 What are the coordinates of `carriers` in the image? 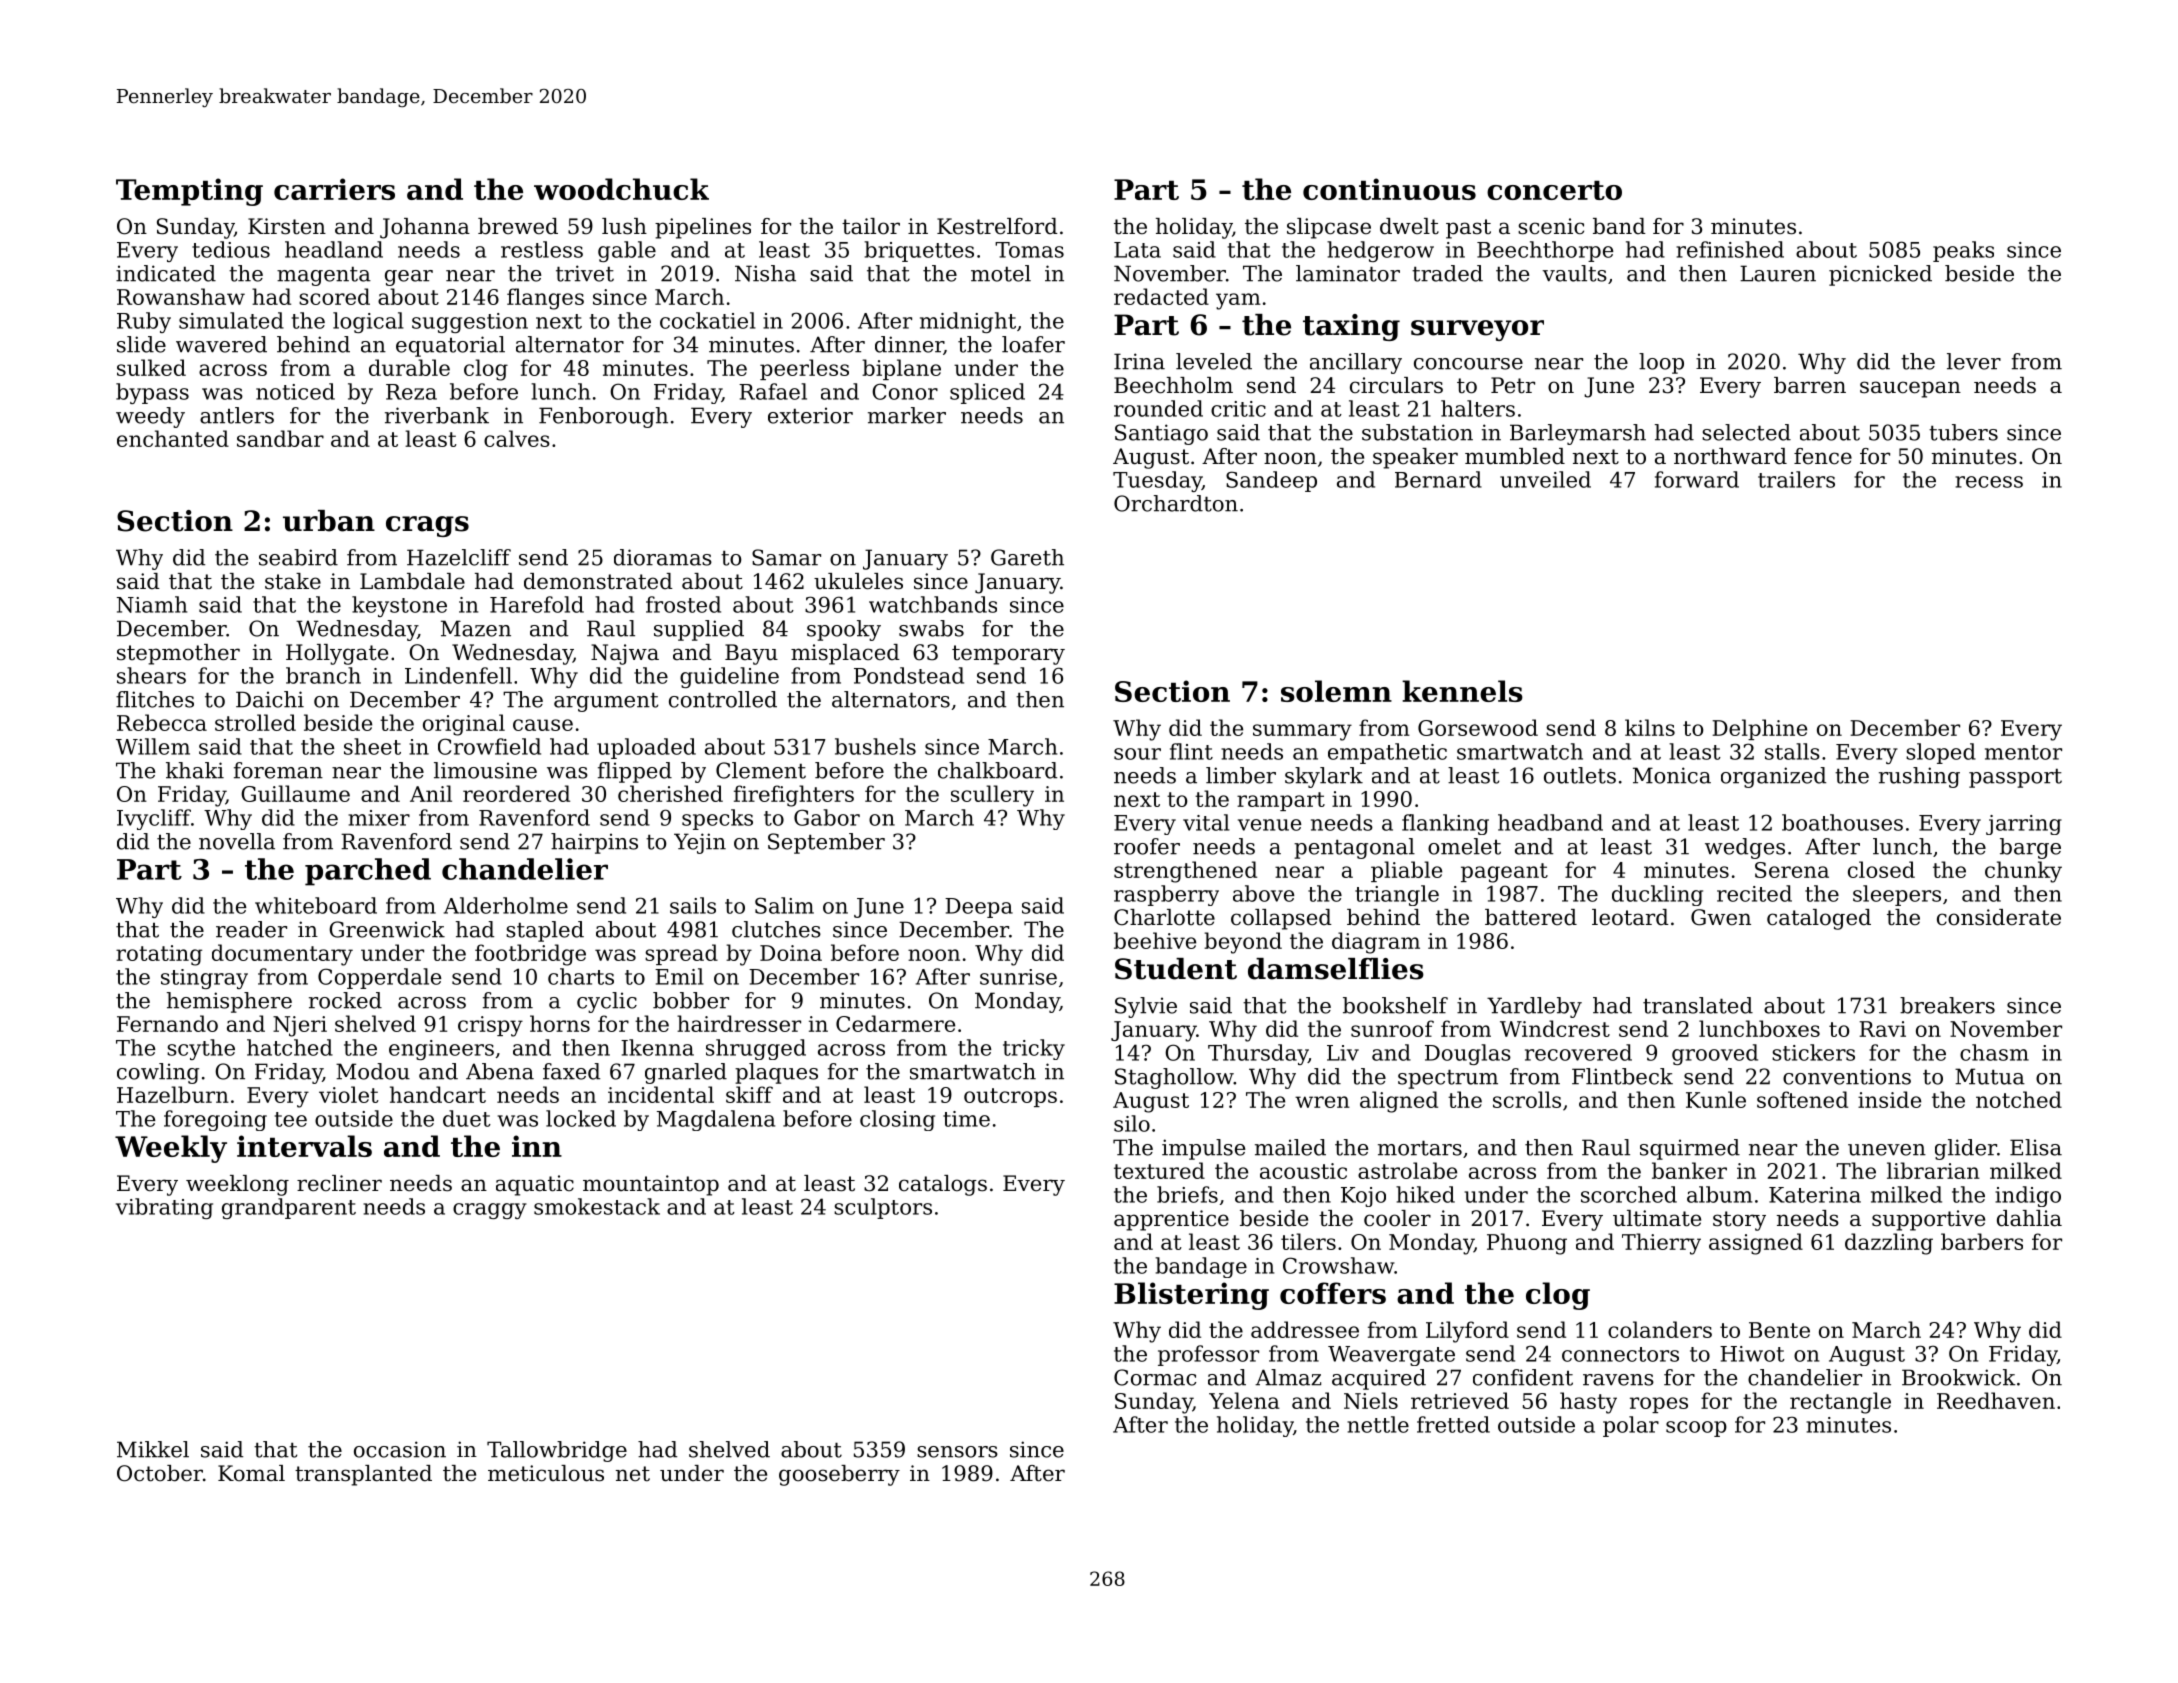 It's located at (334, 189).
